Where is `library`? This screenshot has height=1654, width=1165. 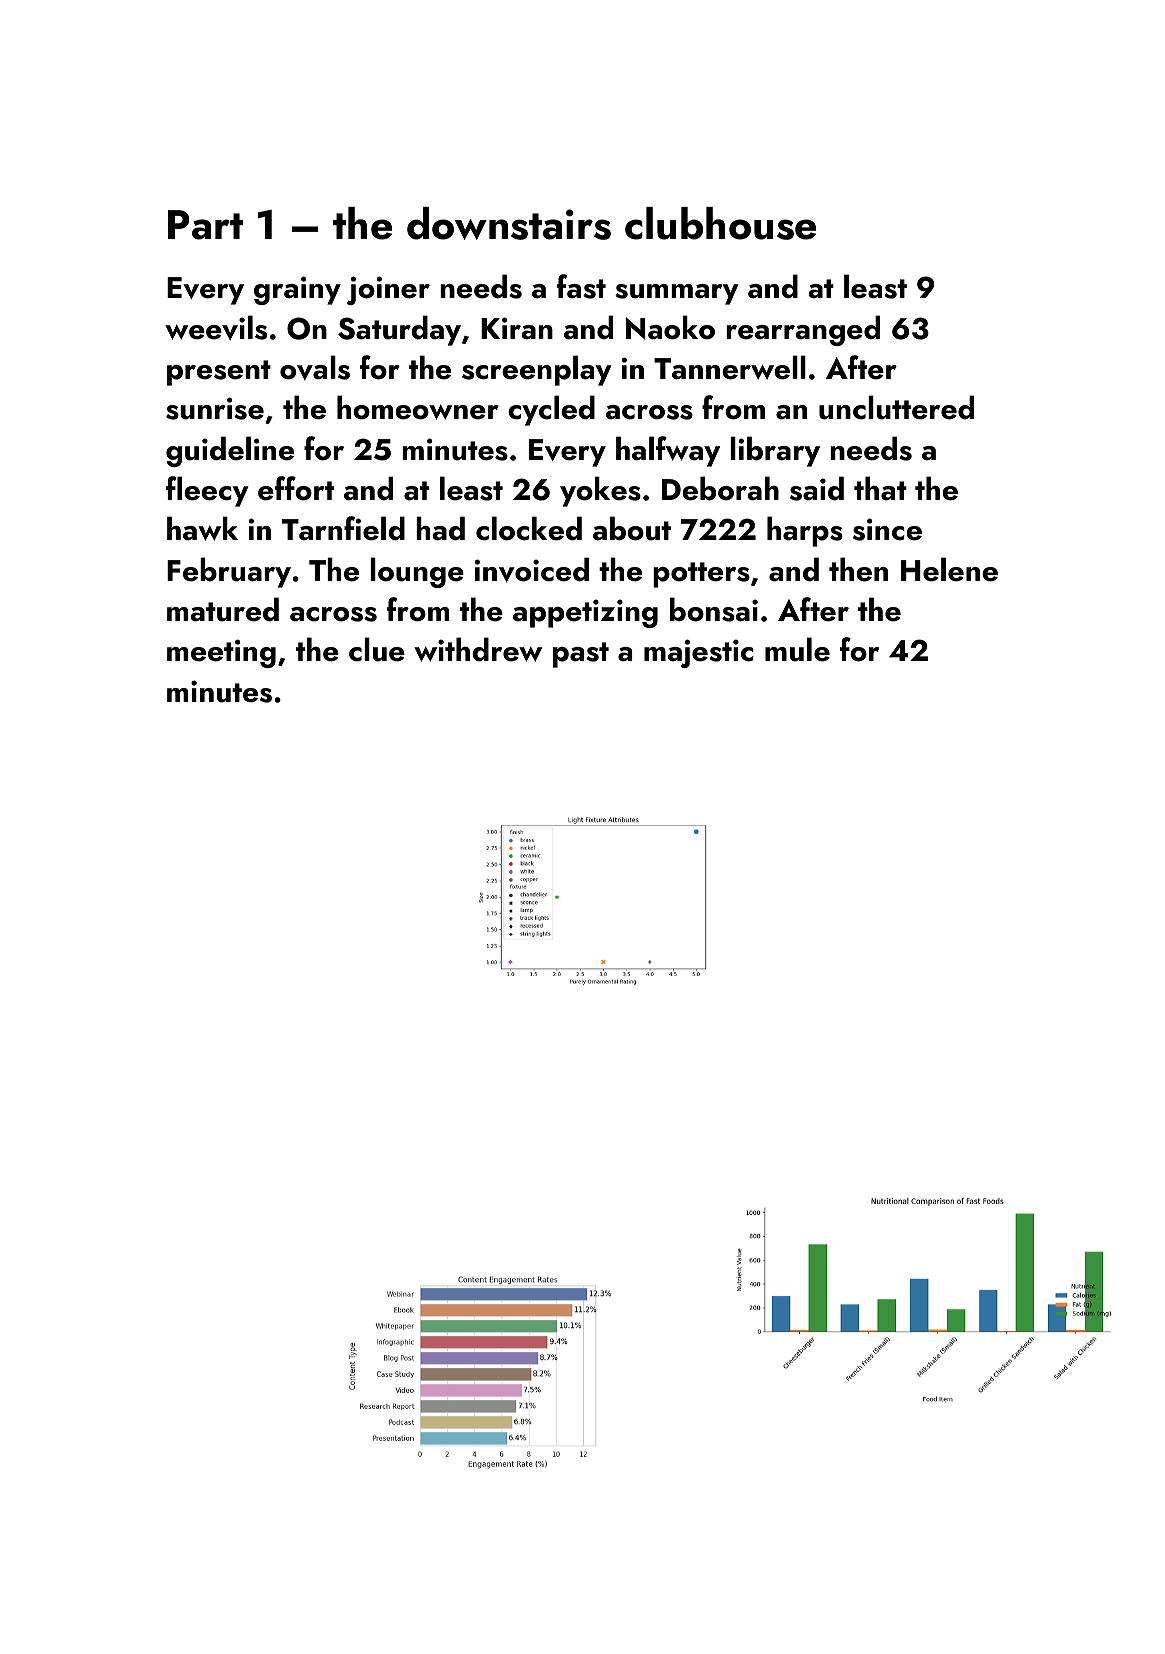 library is located at coordinates (775, 451).
